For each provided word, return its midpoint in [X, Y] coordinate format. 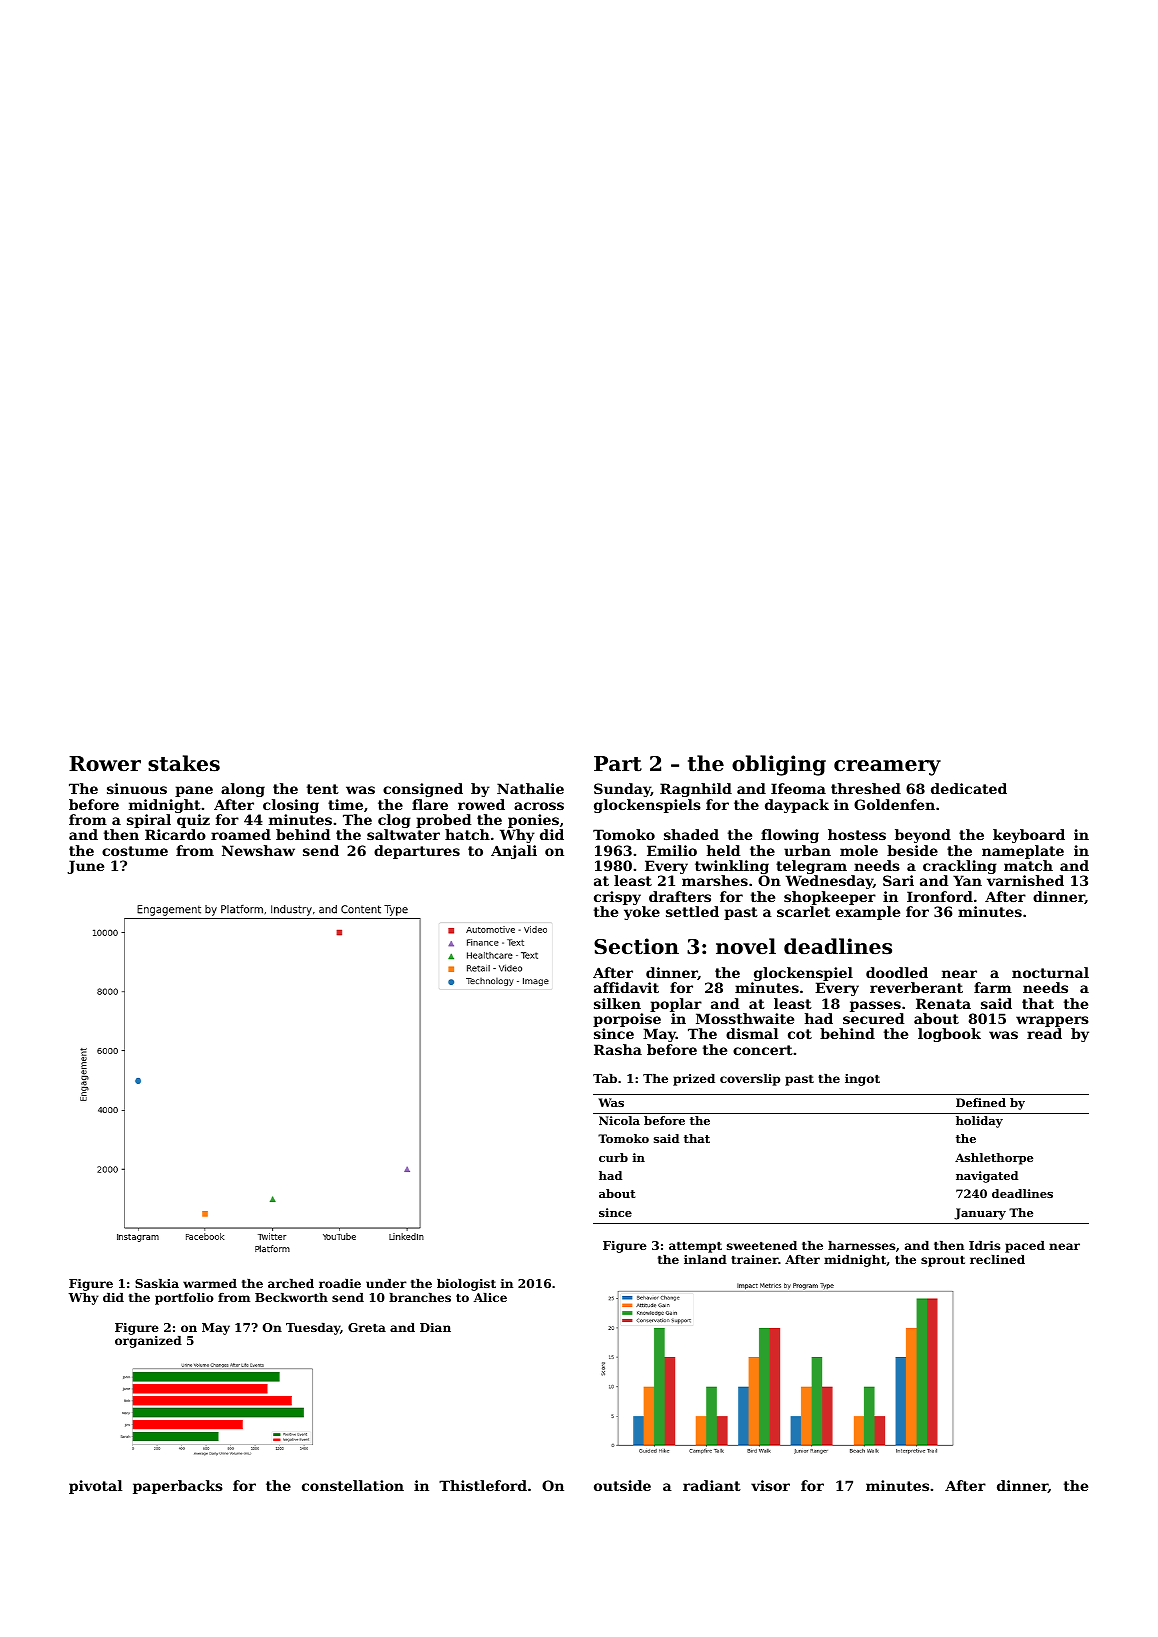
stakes [184, 763]
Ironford [940, 896]
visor [770, 1485]
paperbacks [178, 1487]
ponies [533, 821]
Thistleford [483, 1485]
